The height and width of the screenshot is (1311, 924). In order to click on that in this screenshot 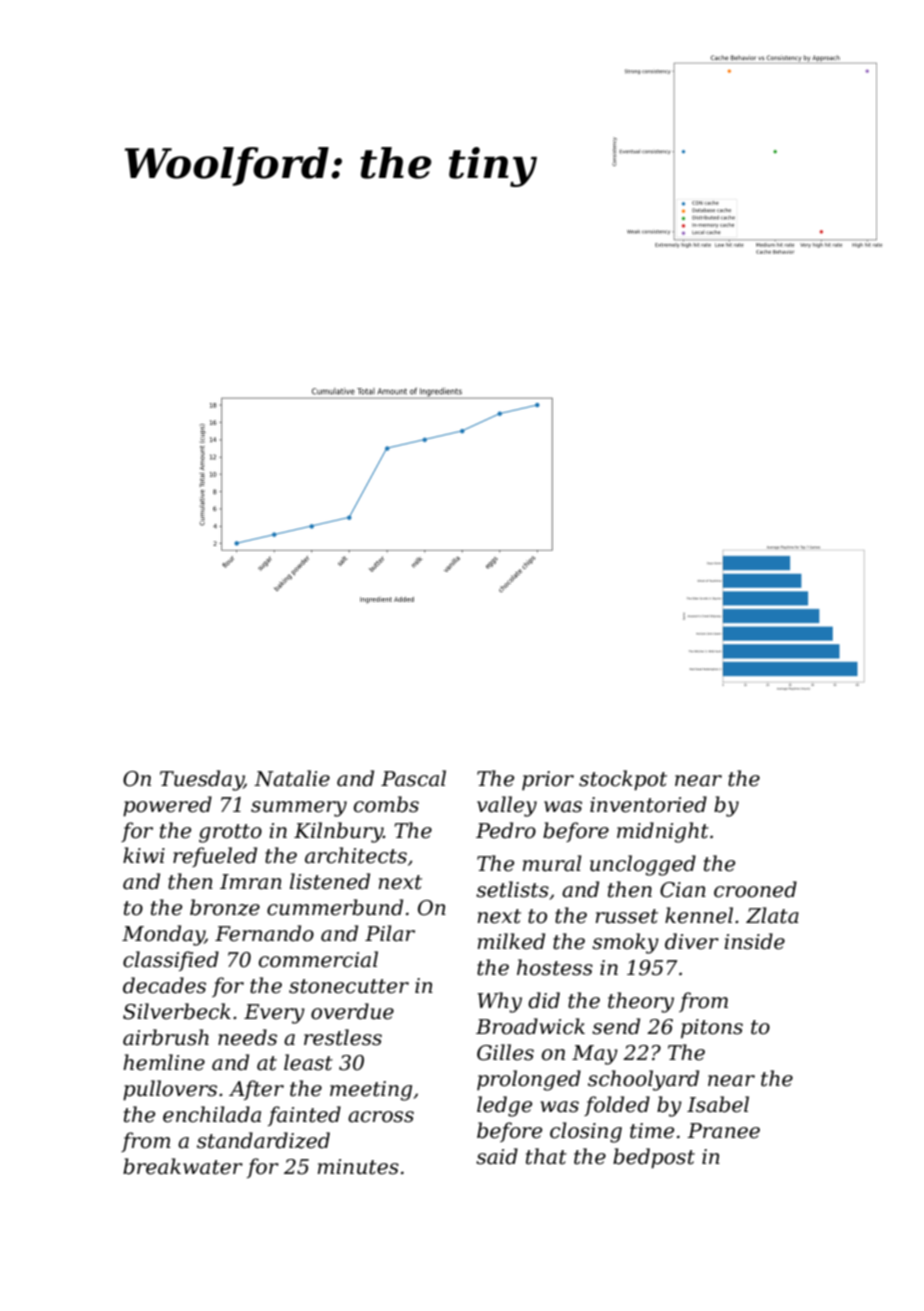, I will do `click(546, 1156)`.
